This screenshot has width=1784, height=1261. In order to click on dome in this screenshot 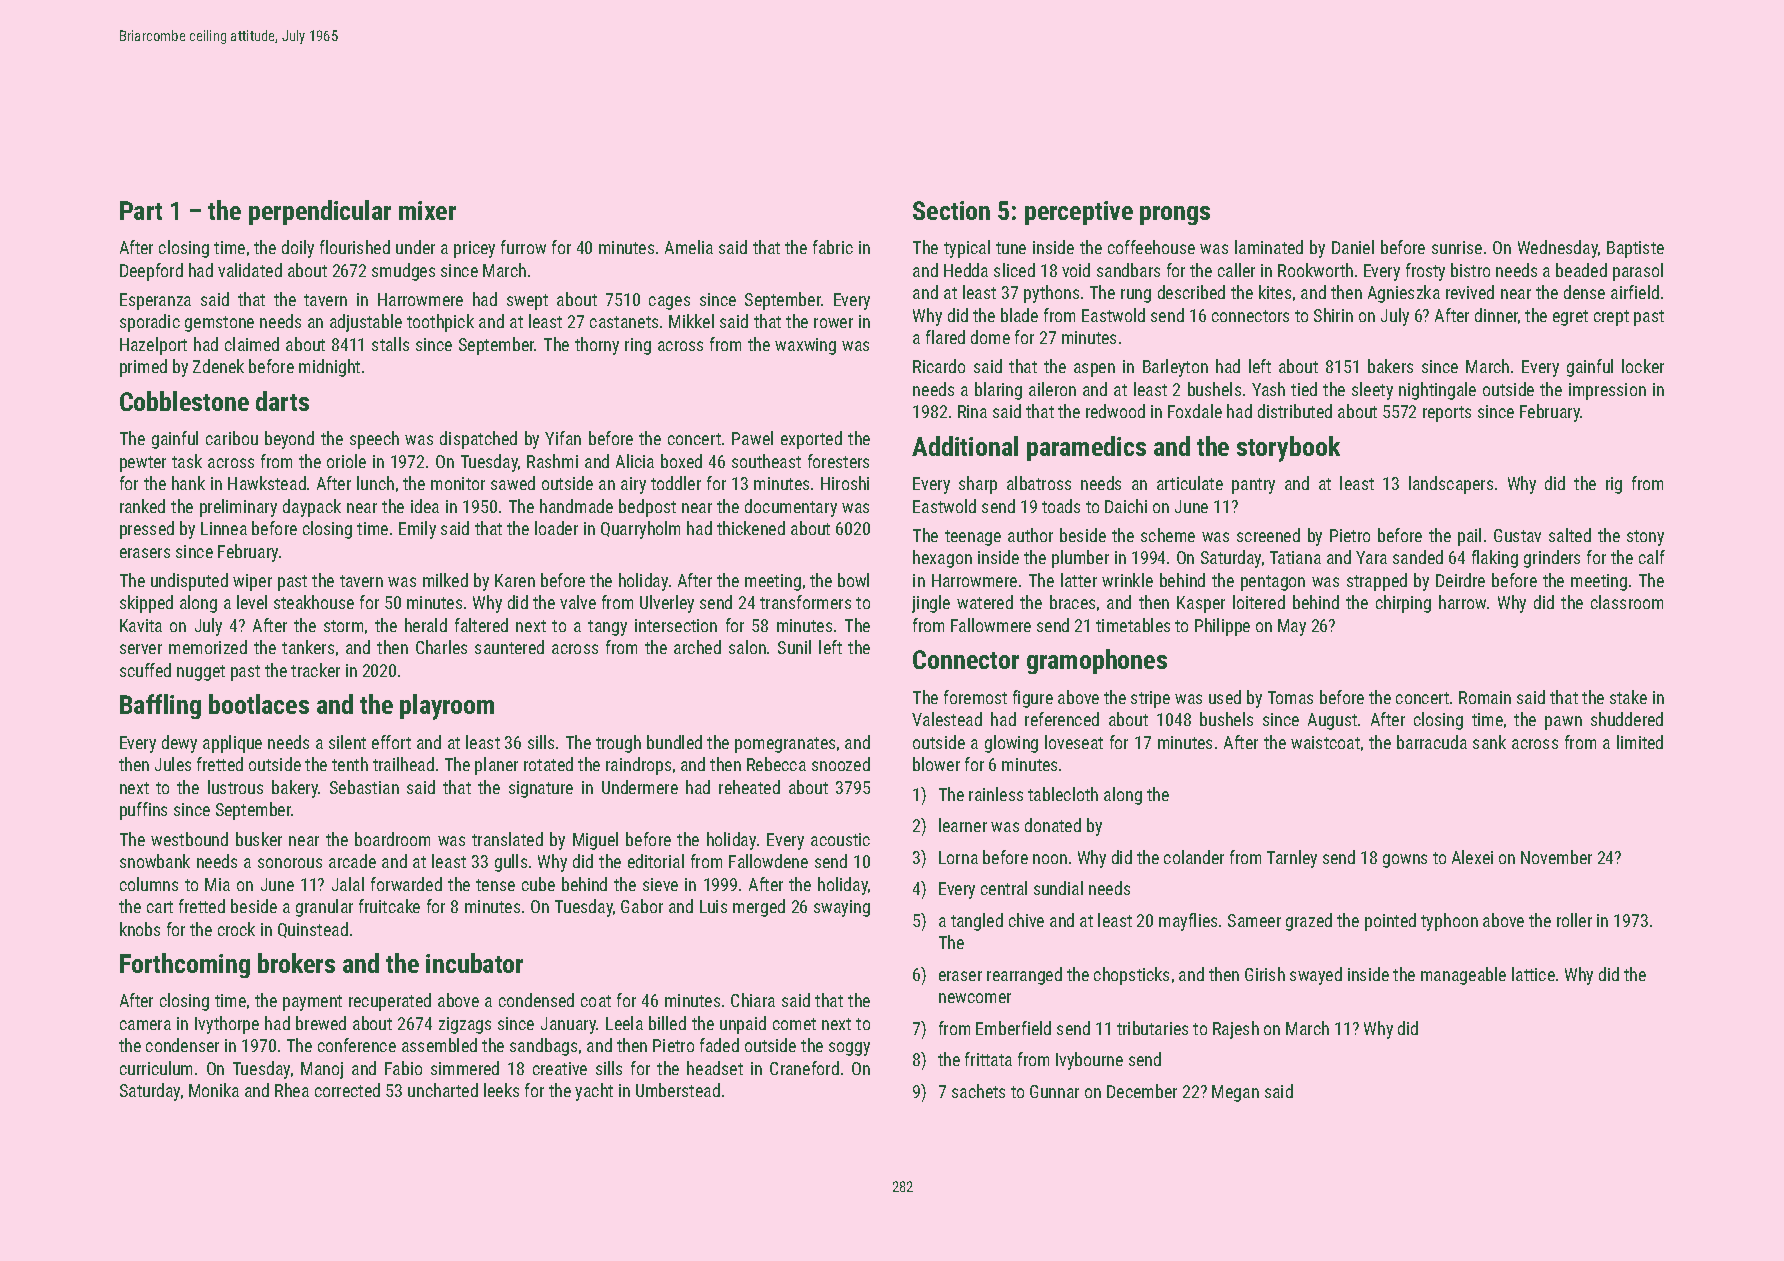, I will do `click(990, 337)`.
